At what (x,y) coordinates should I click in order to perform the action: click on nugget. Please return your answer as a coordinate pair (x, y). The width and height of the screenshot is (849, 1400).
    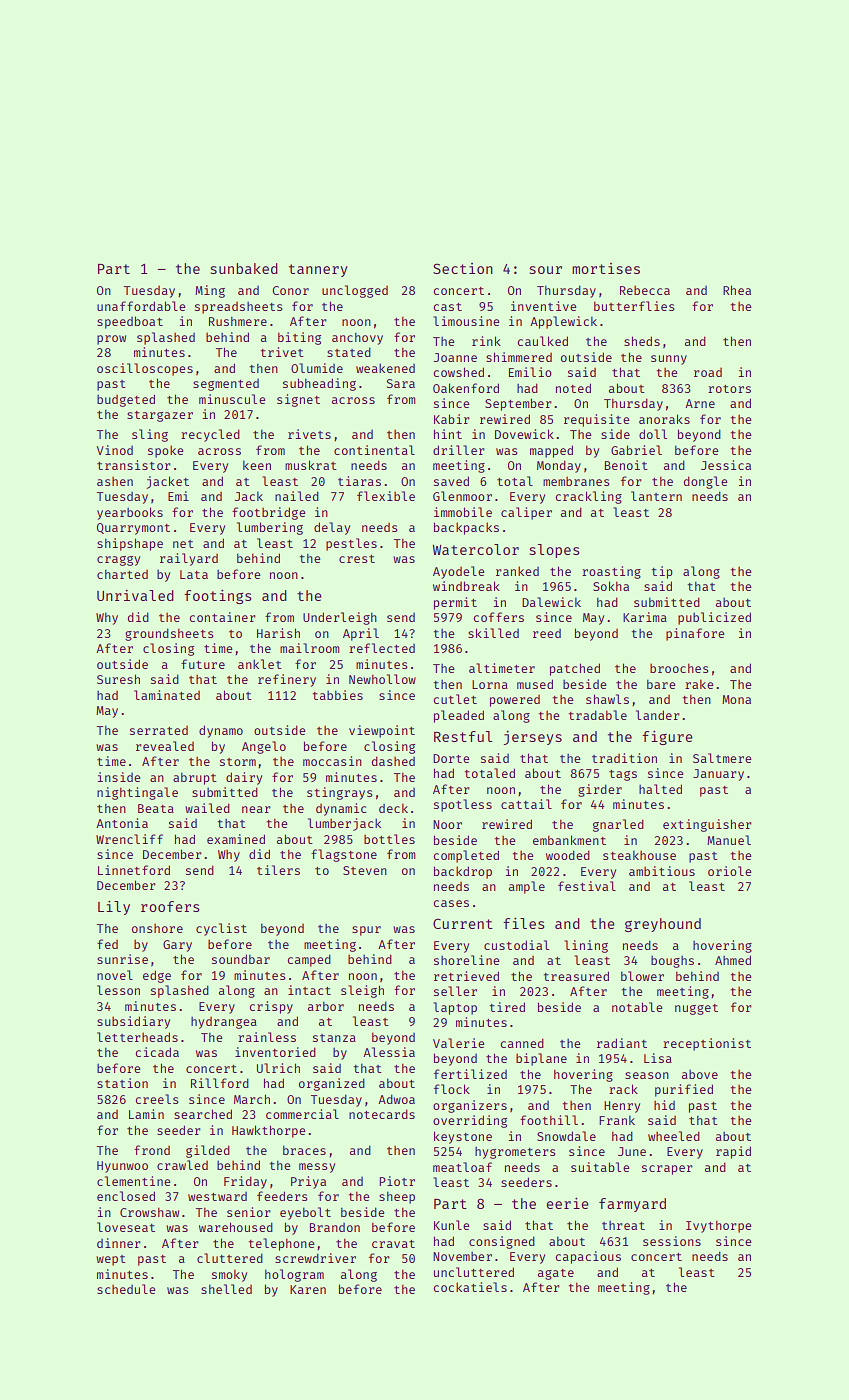
    Looking at the image, I should click on (696, 1009).
